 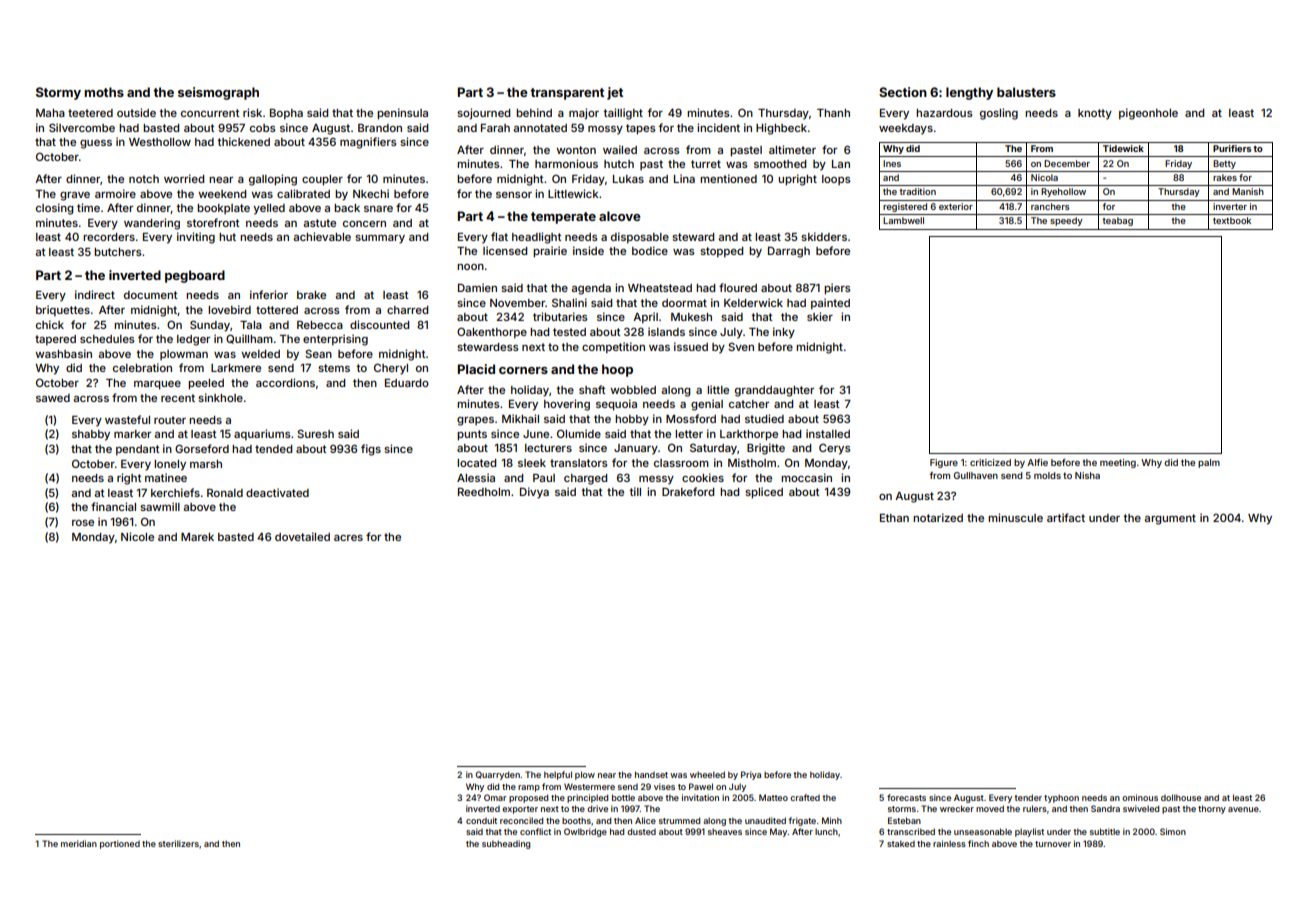 What do you see at coordinates (837, 289) in the screenshot?
I see `piers` at bounding box center [837, 289].
